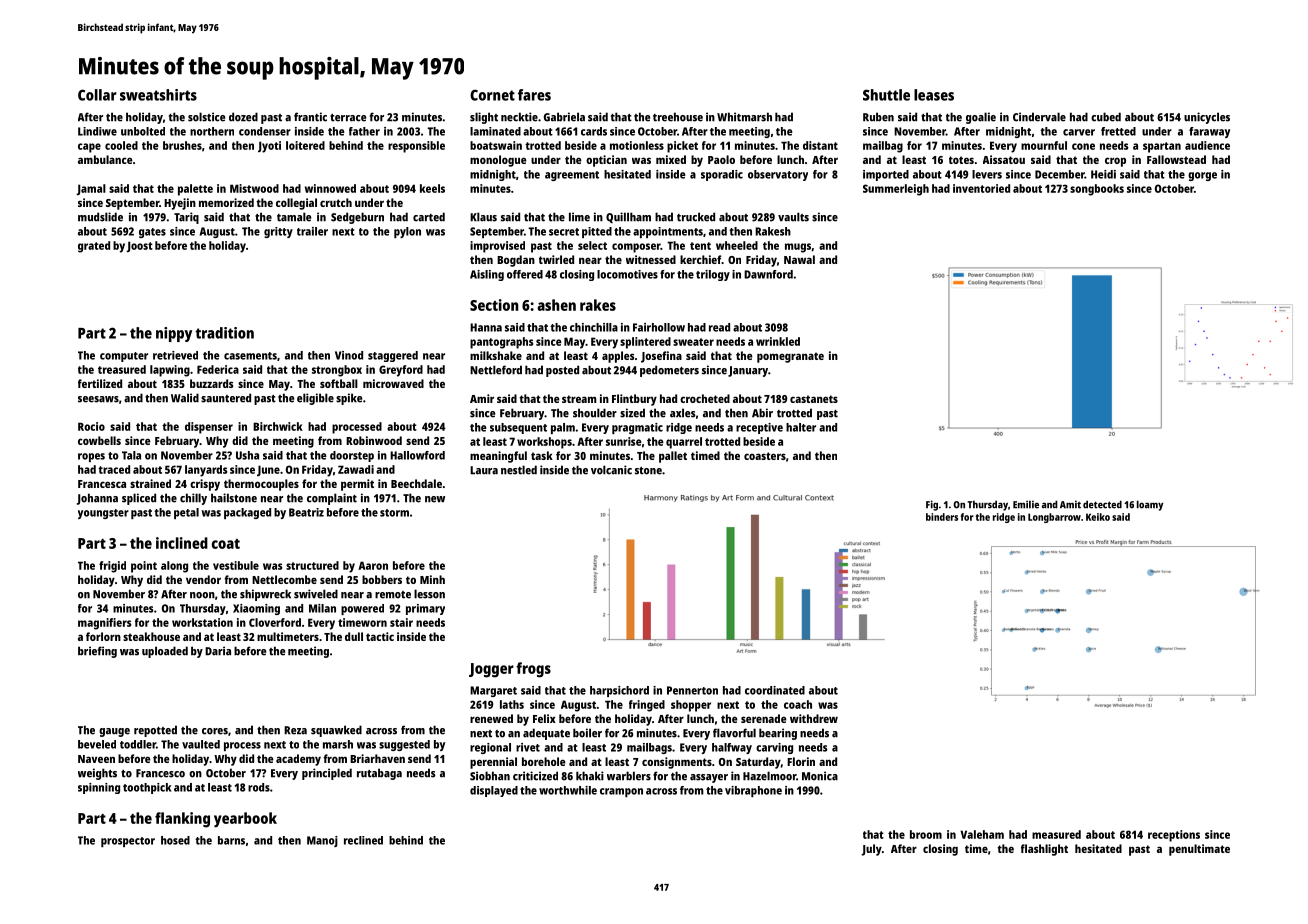  Describe the element at coordinates (416, 147) in the page. I see `responsible` at that location.
